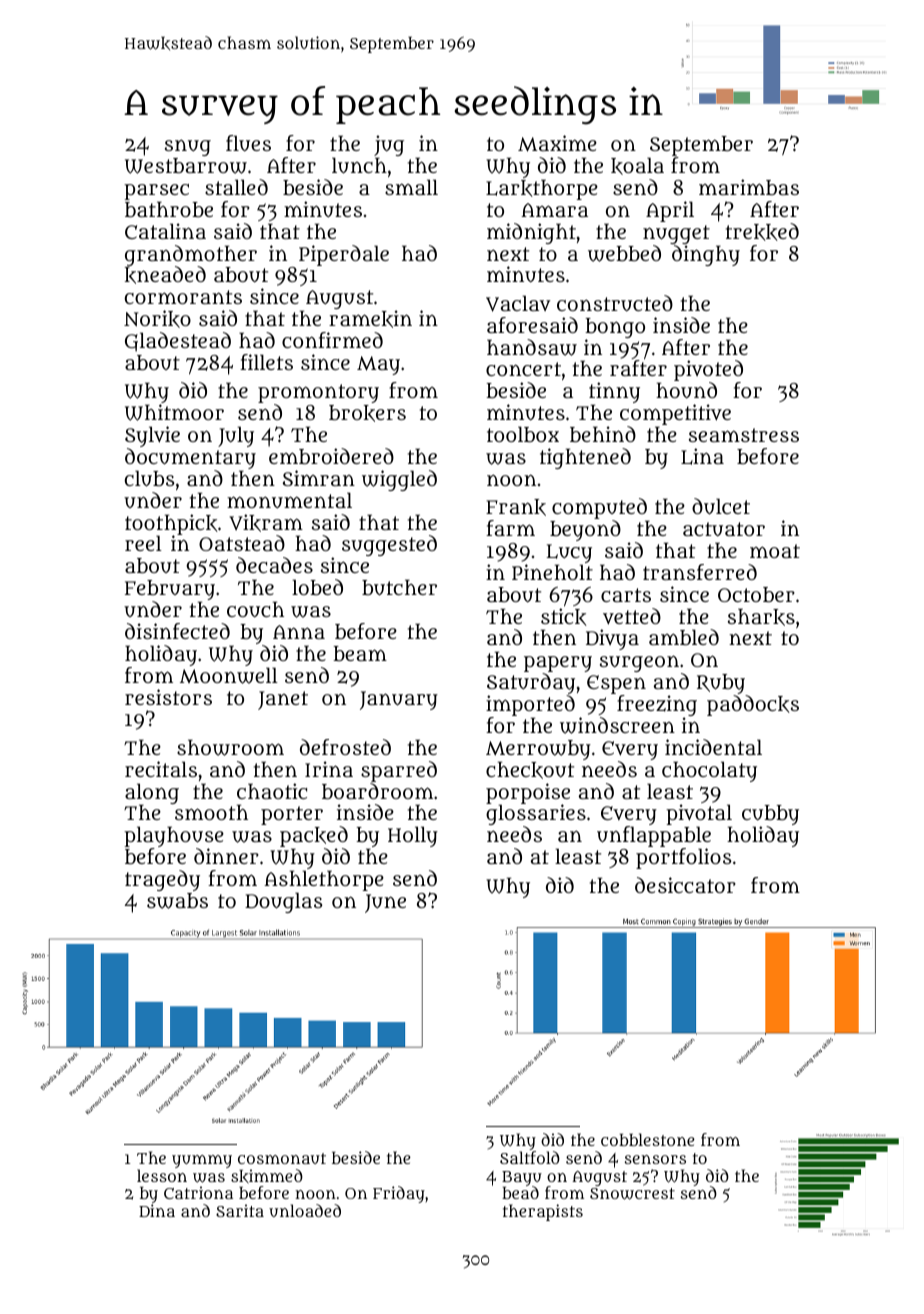  I want to click on concert, so click(523, 369).
